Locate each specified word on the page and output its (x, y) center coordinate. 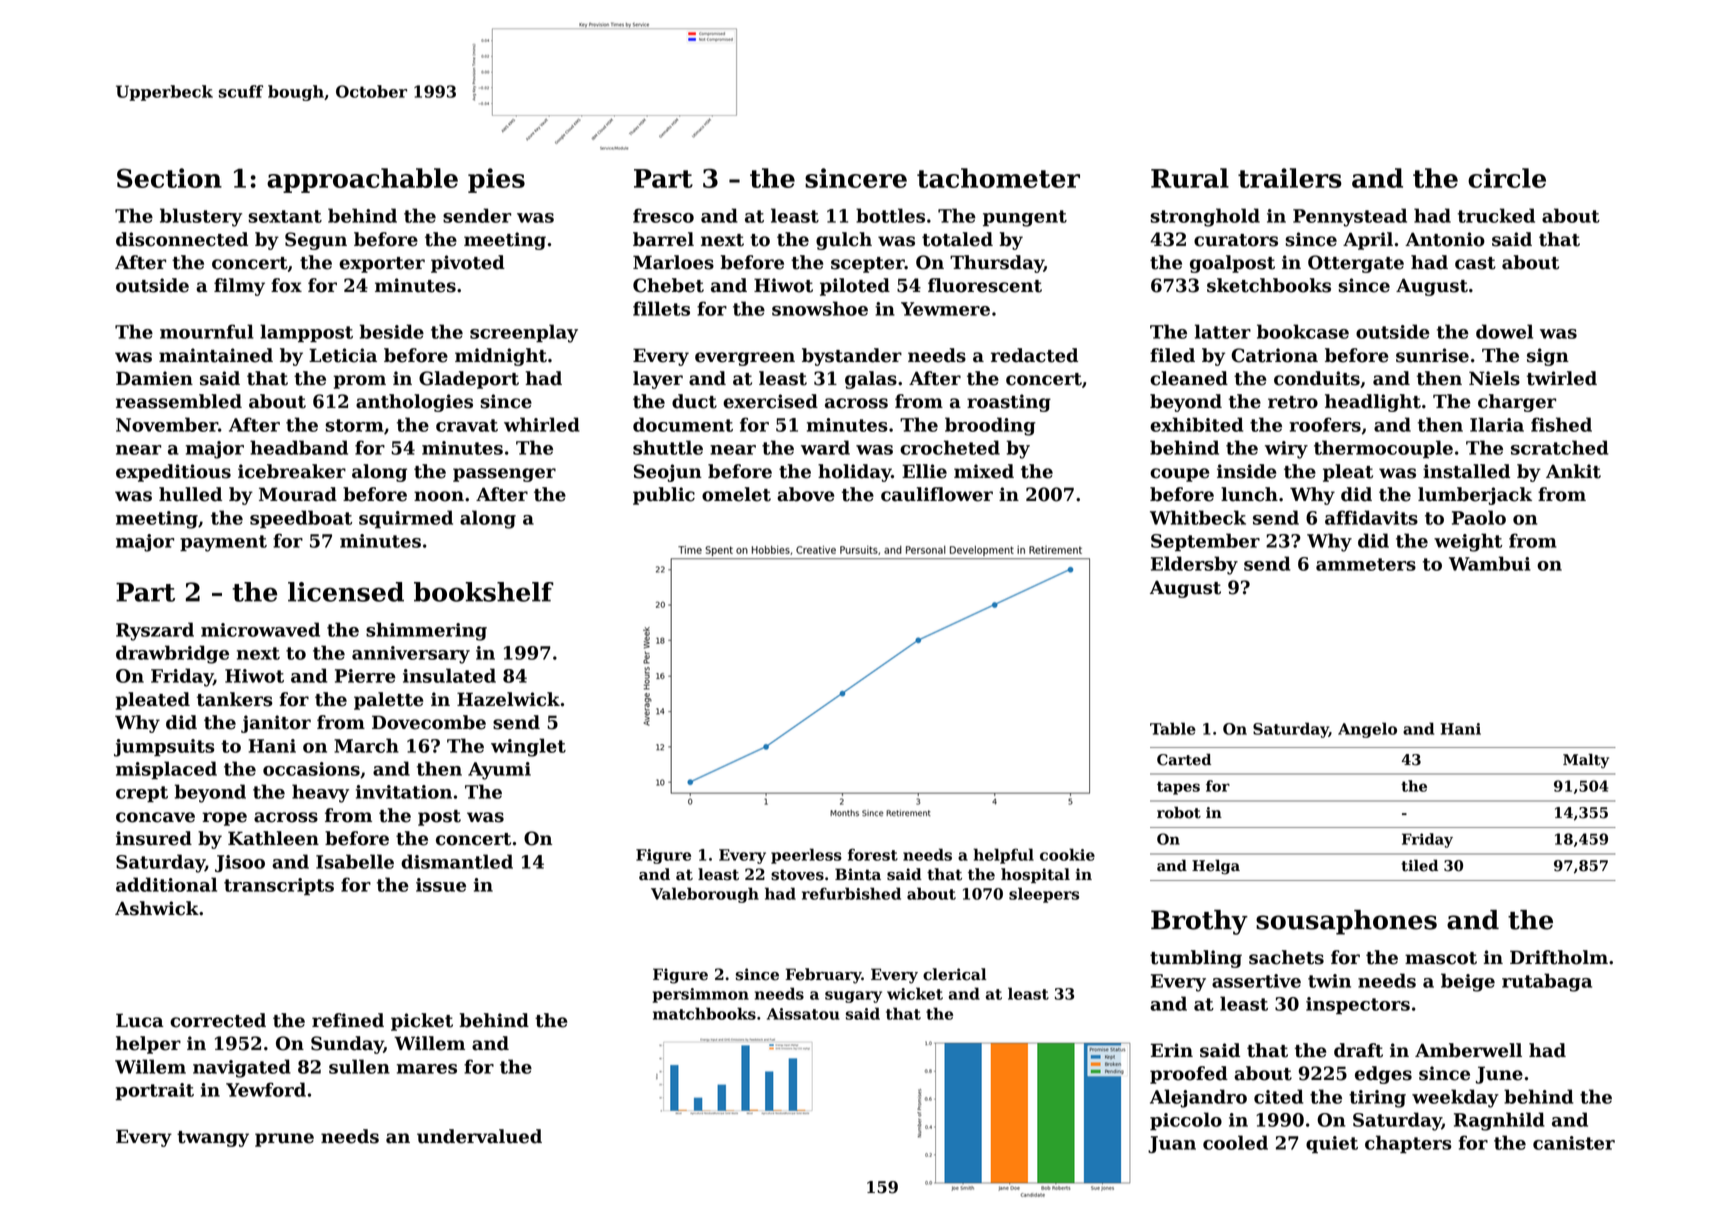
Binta (858, 874)
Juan (1172, 1144)
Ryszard (155, 631)
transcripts (279, 886)
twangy (213, 1139)
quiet (1332, 1144)
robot (1179, 813)
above (805, 494)
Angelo (1367, 730)
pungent (1025, 218)
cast (1475, 263)
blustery (201, 217)
